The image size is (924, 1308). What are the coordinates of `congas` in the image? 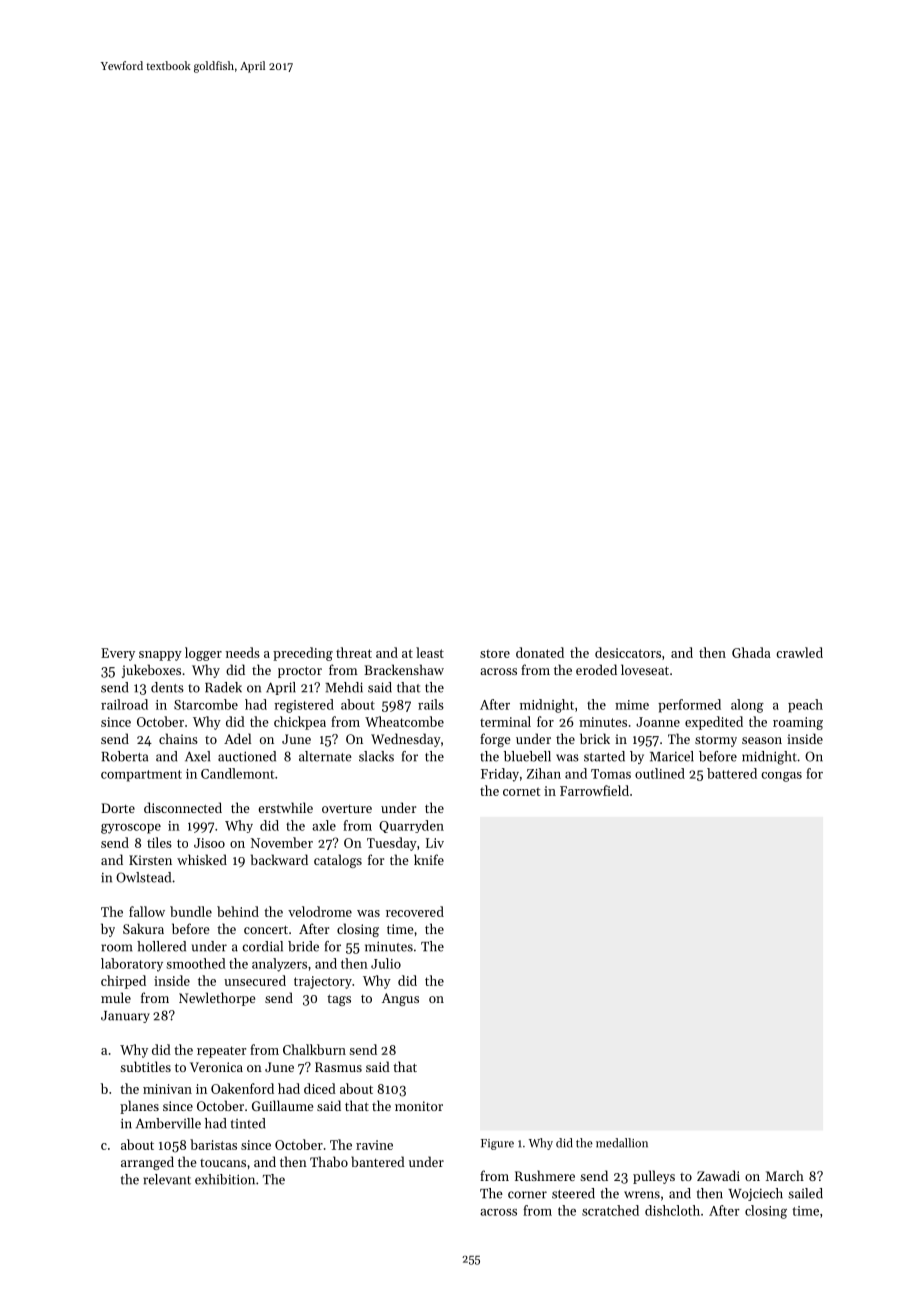 It's located at (781, 777).
